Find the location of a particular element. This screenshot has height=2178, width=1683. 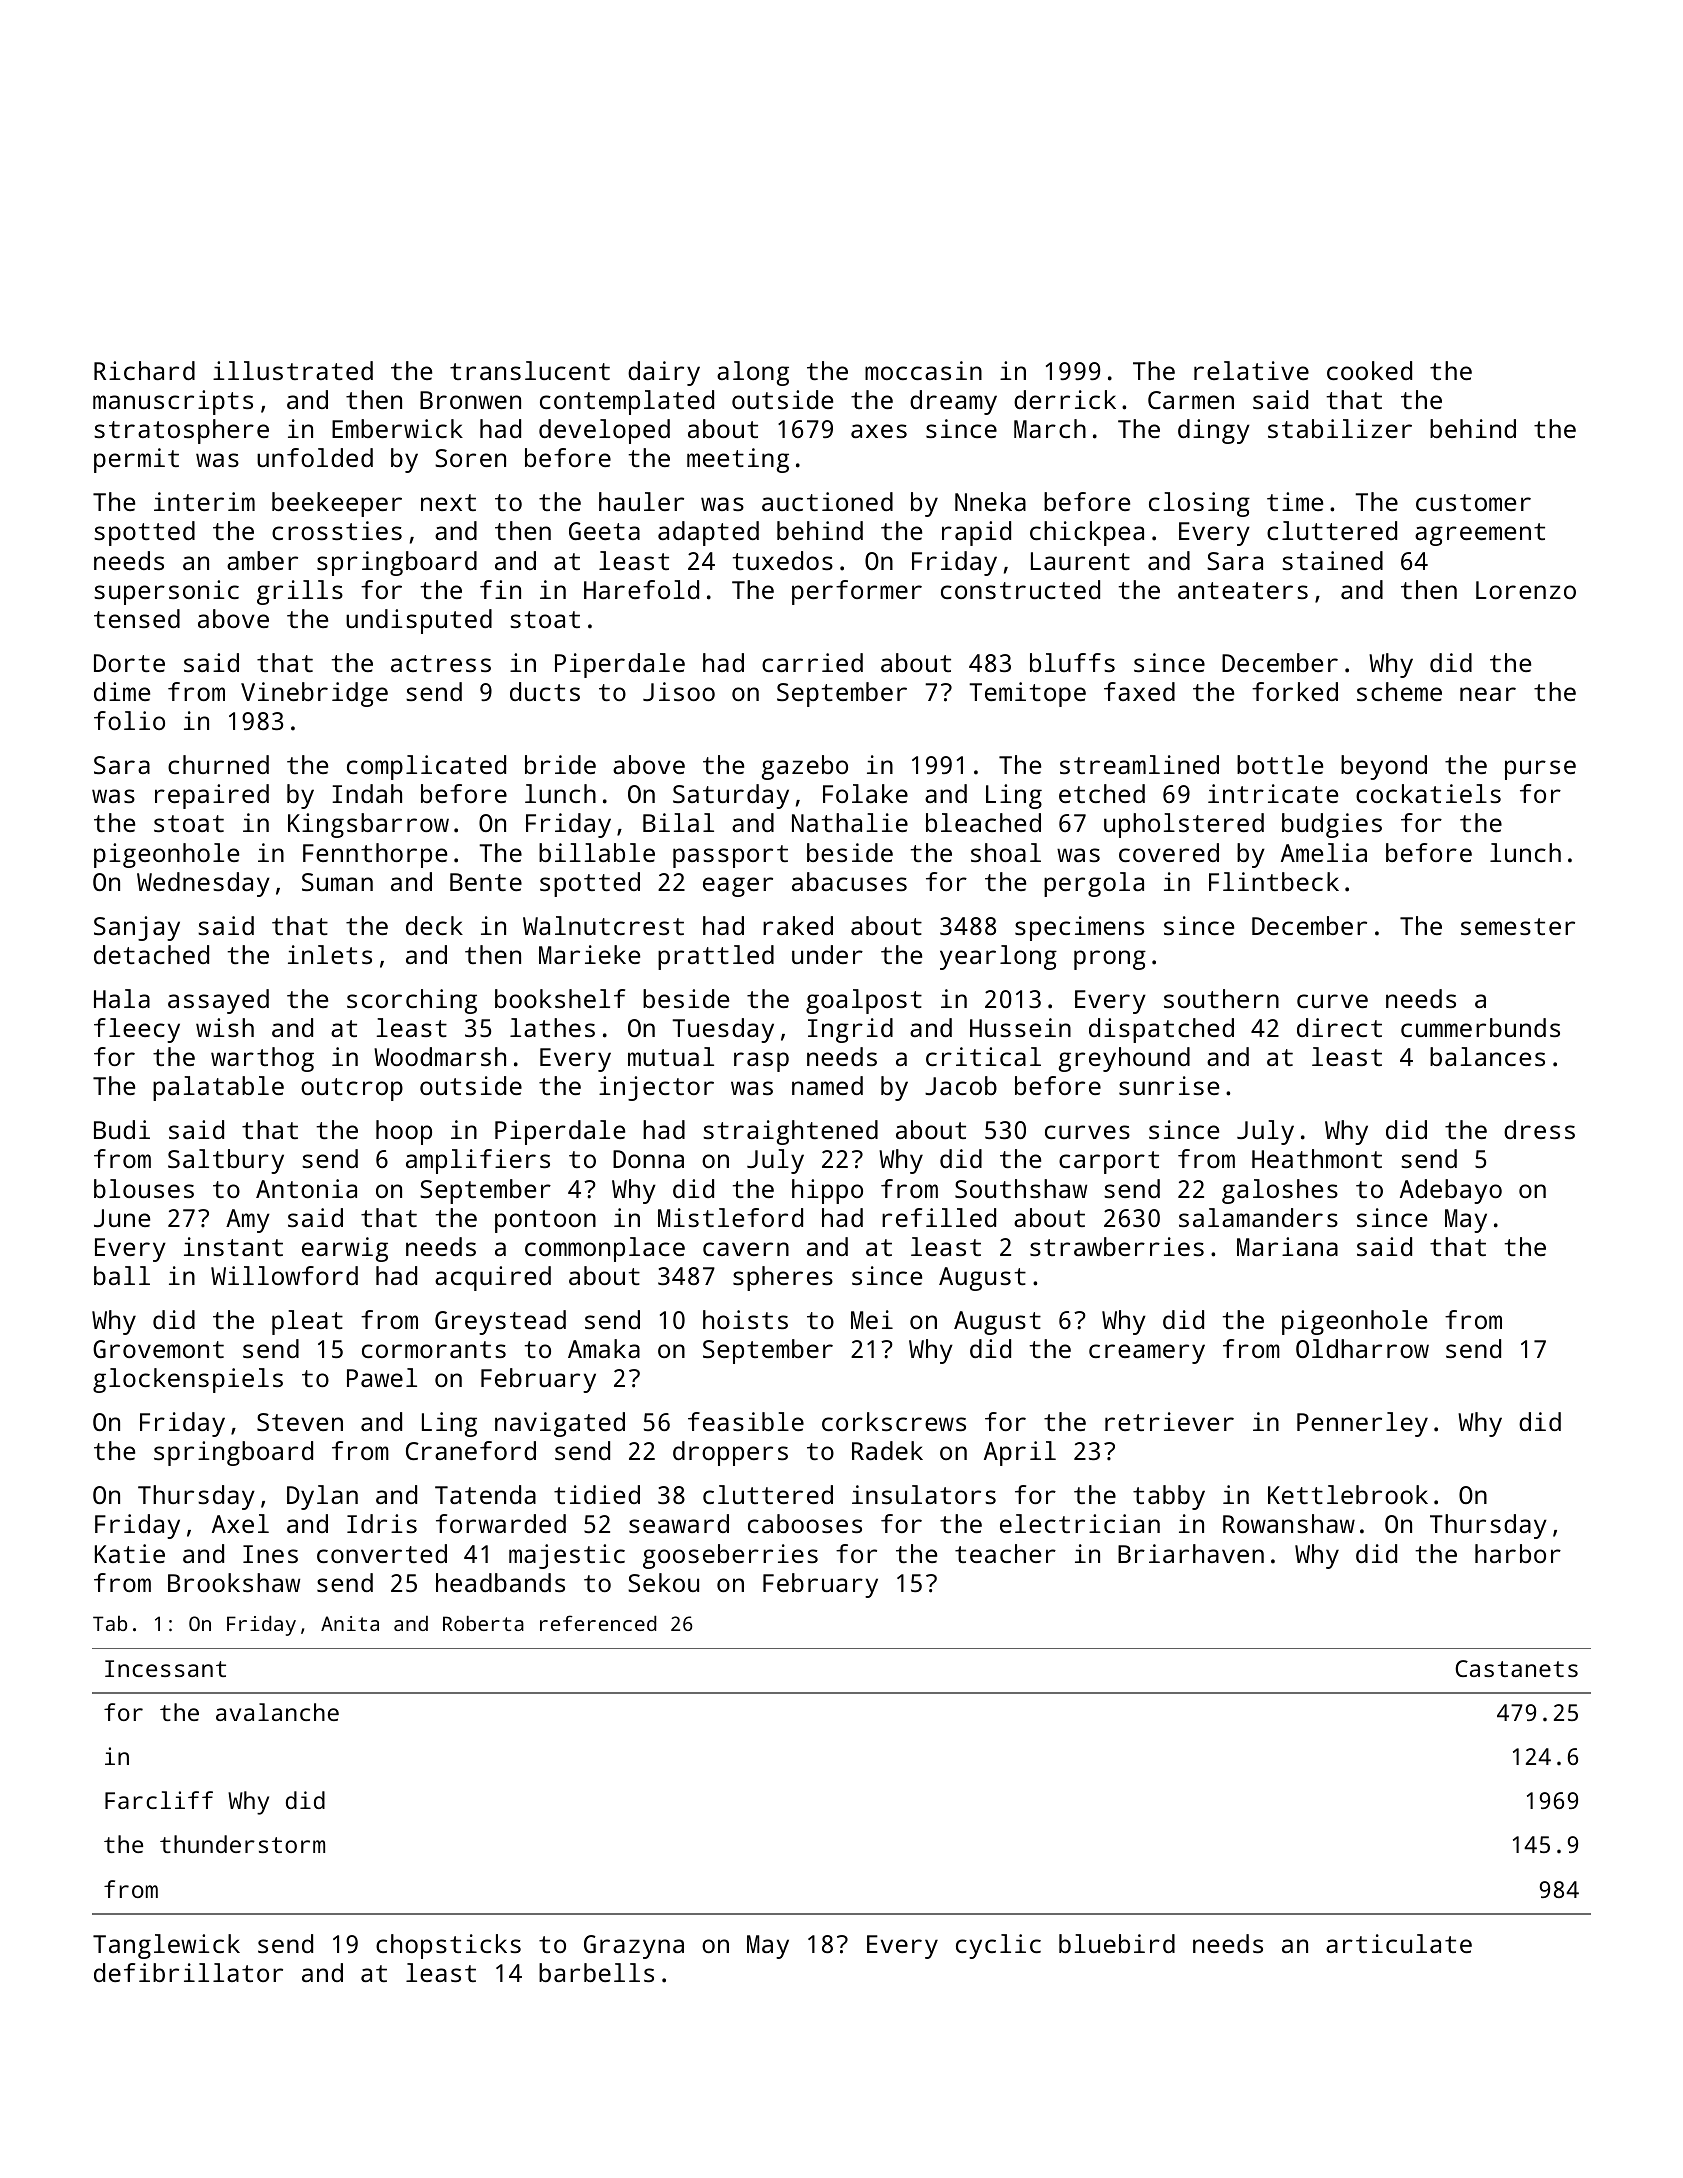

cyclic is located at coordinates (998, 1946).
